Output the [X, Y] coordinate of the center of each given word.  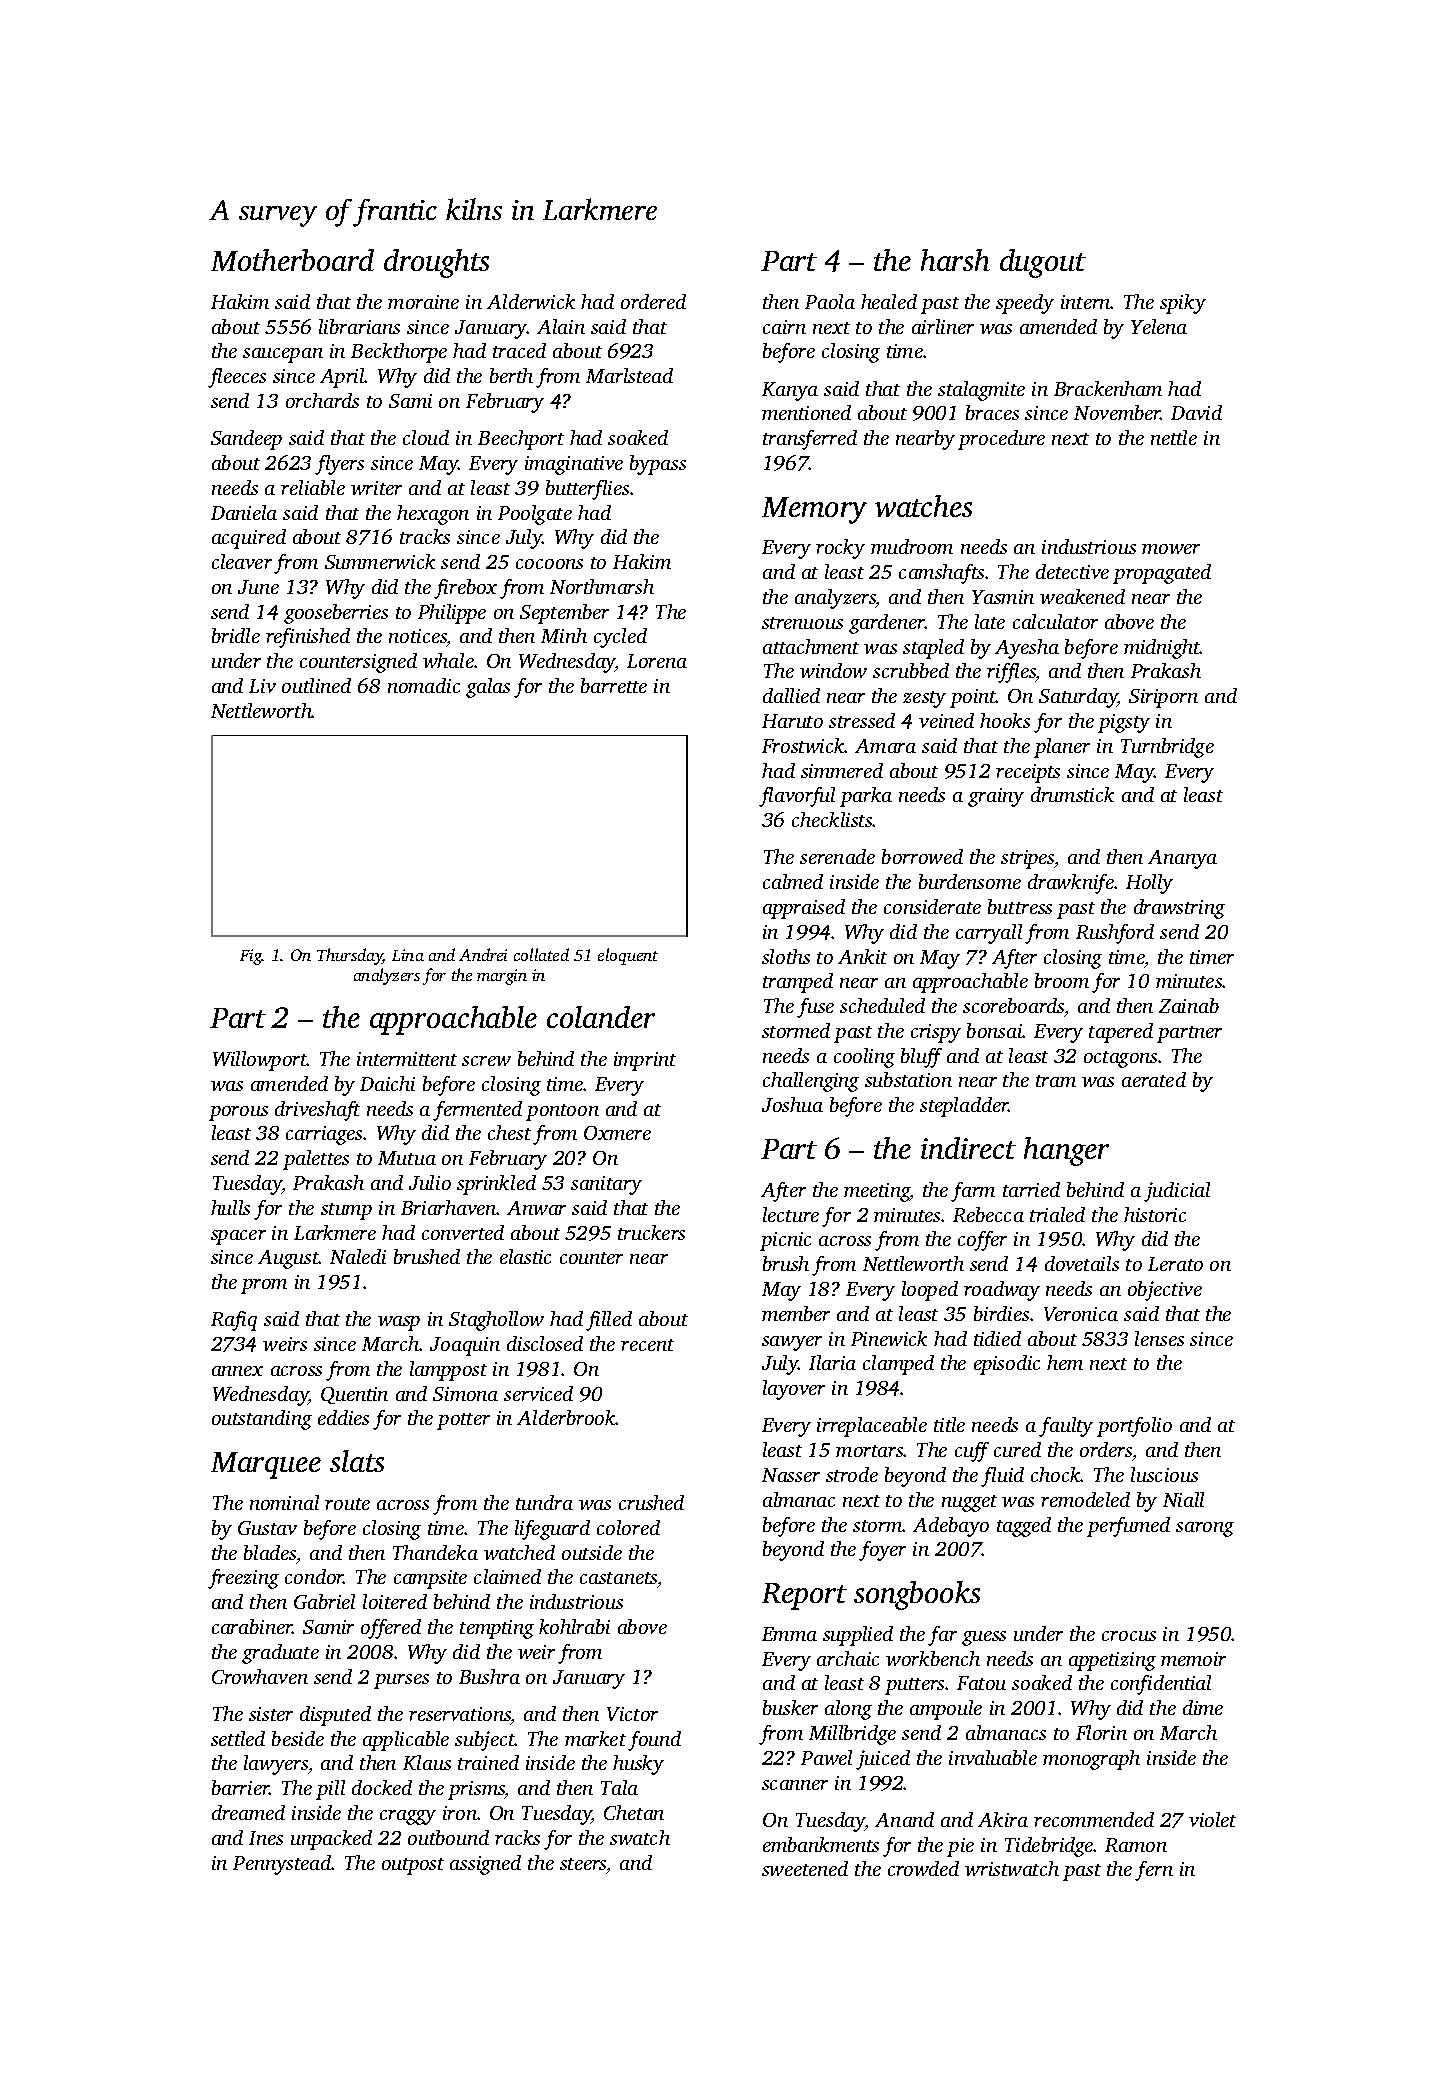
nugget [969, 1503]
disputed [335, 1716]
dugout [1043, 263]
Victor [632, 1714]
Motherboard [292, 260]
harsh [955, 260]
